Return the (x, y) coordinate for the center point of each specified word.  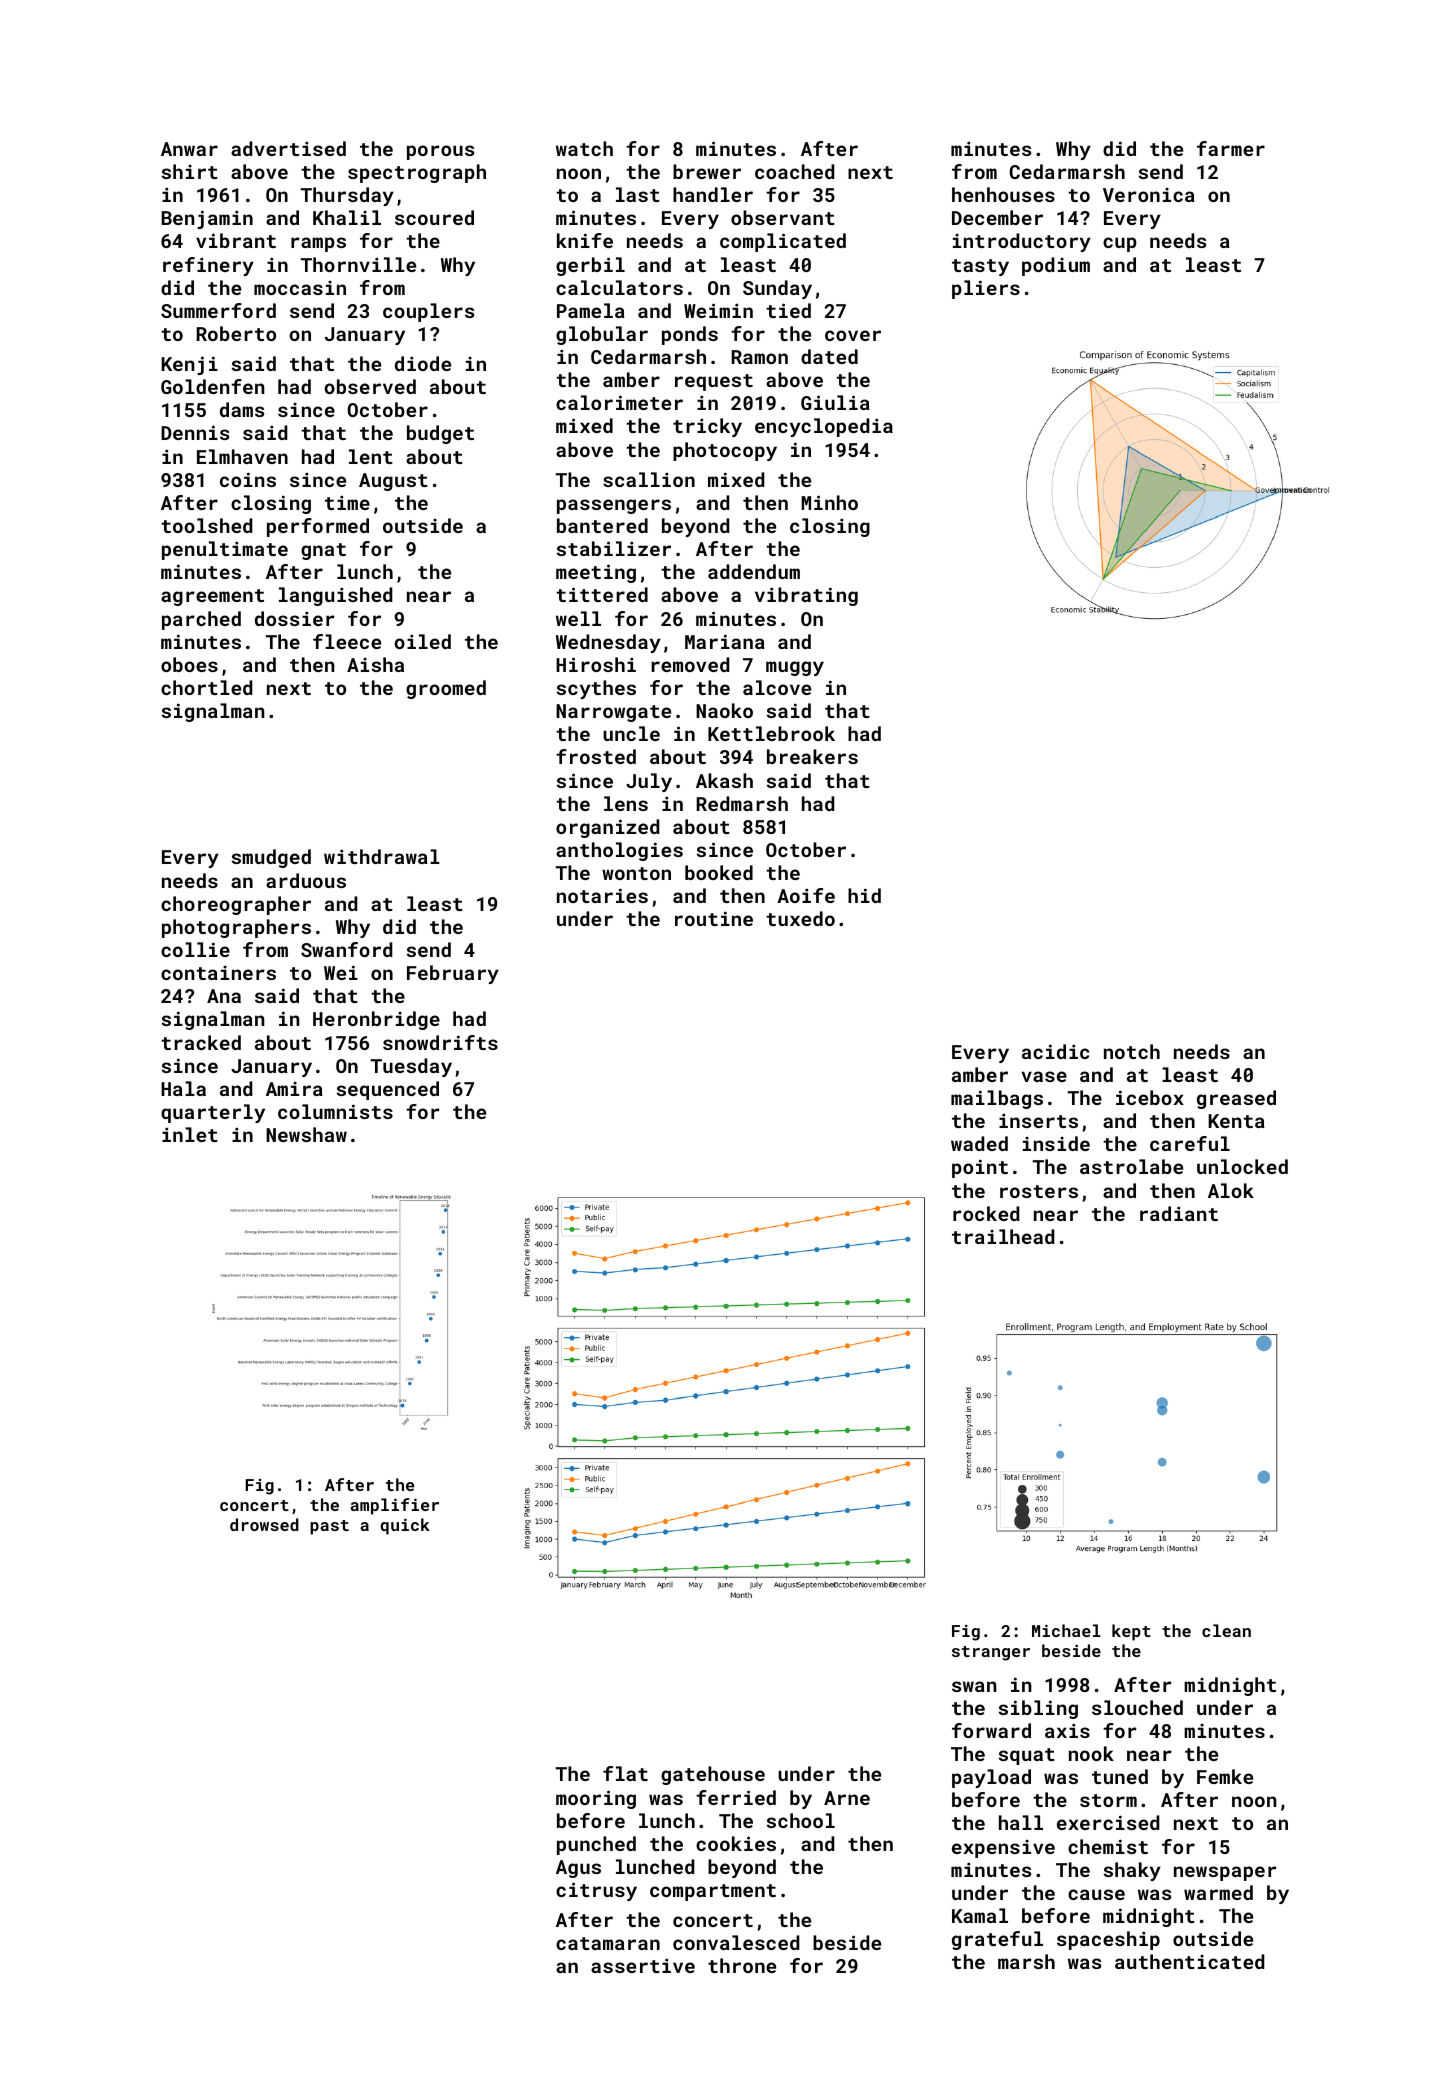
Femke (1225, 1776)
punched (596, 1845)
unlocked (1242, 1166)
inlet (190, 1134)
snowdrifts (440, 1042)
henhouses (1003, 194)
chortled (206, 687)
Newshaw (306, 1134)
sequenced (388, 1090)
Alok (1231, 1190)
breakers (812, 756)
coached (794, 171)
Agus (578, 1869)
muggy (795, 668)
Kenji (189, 365)
